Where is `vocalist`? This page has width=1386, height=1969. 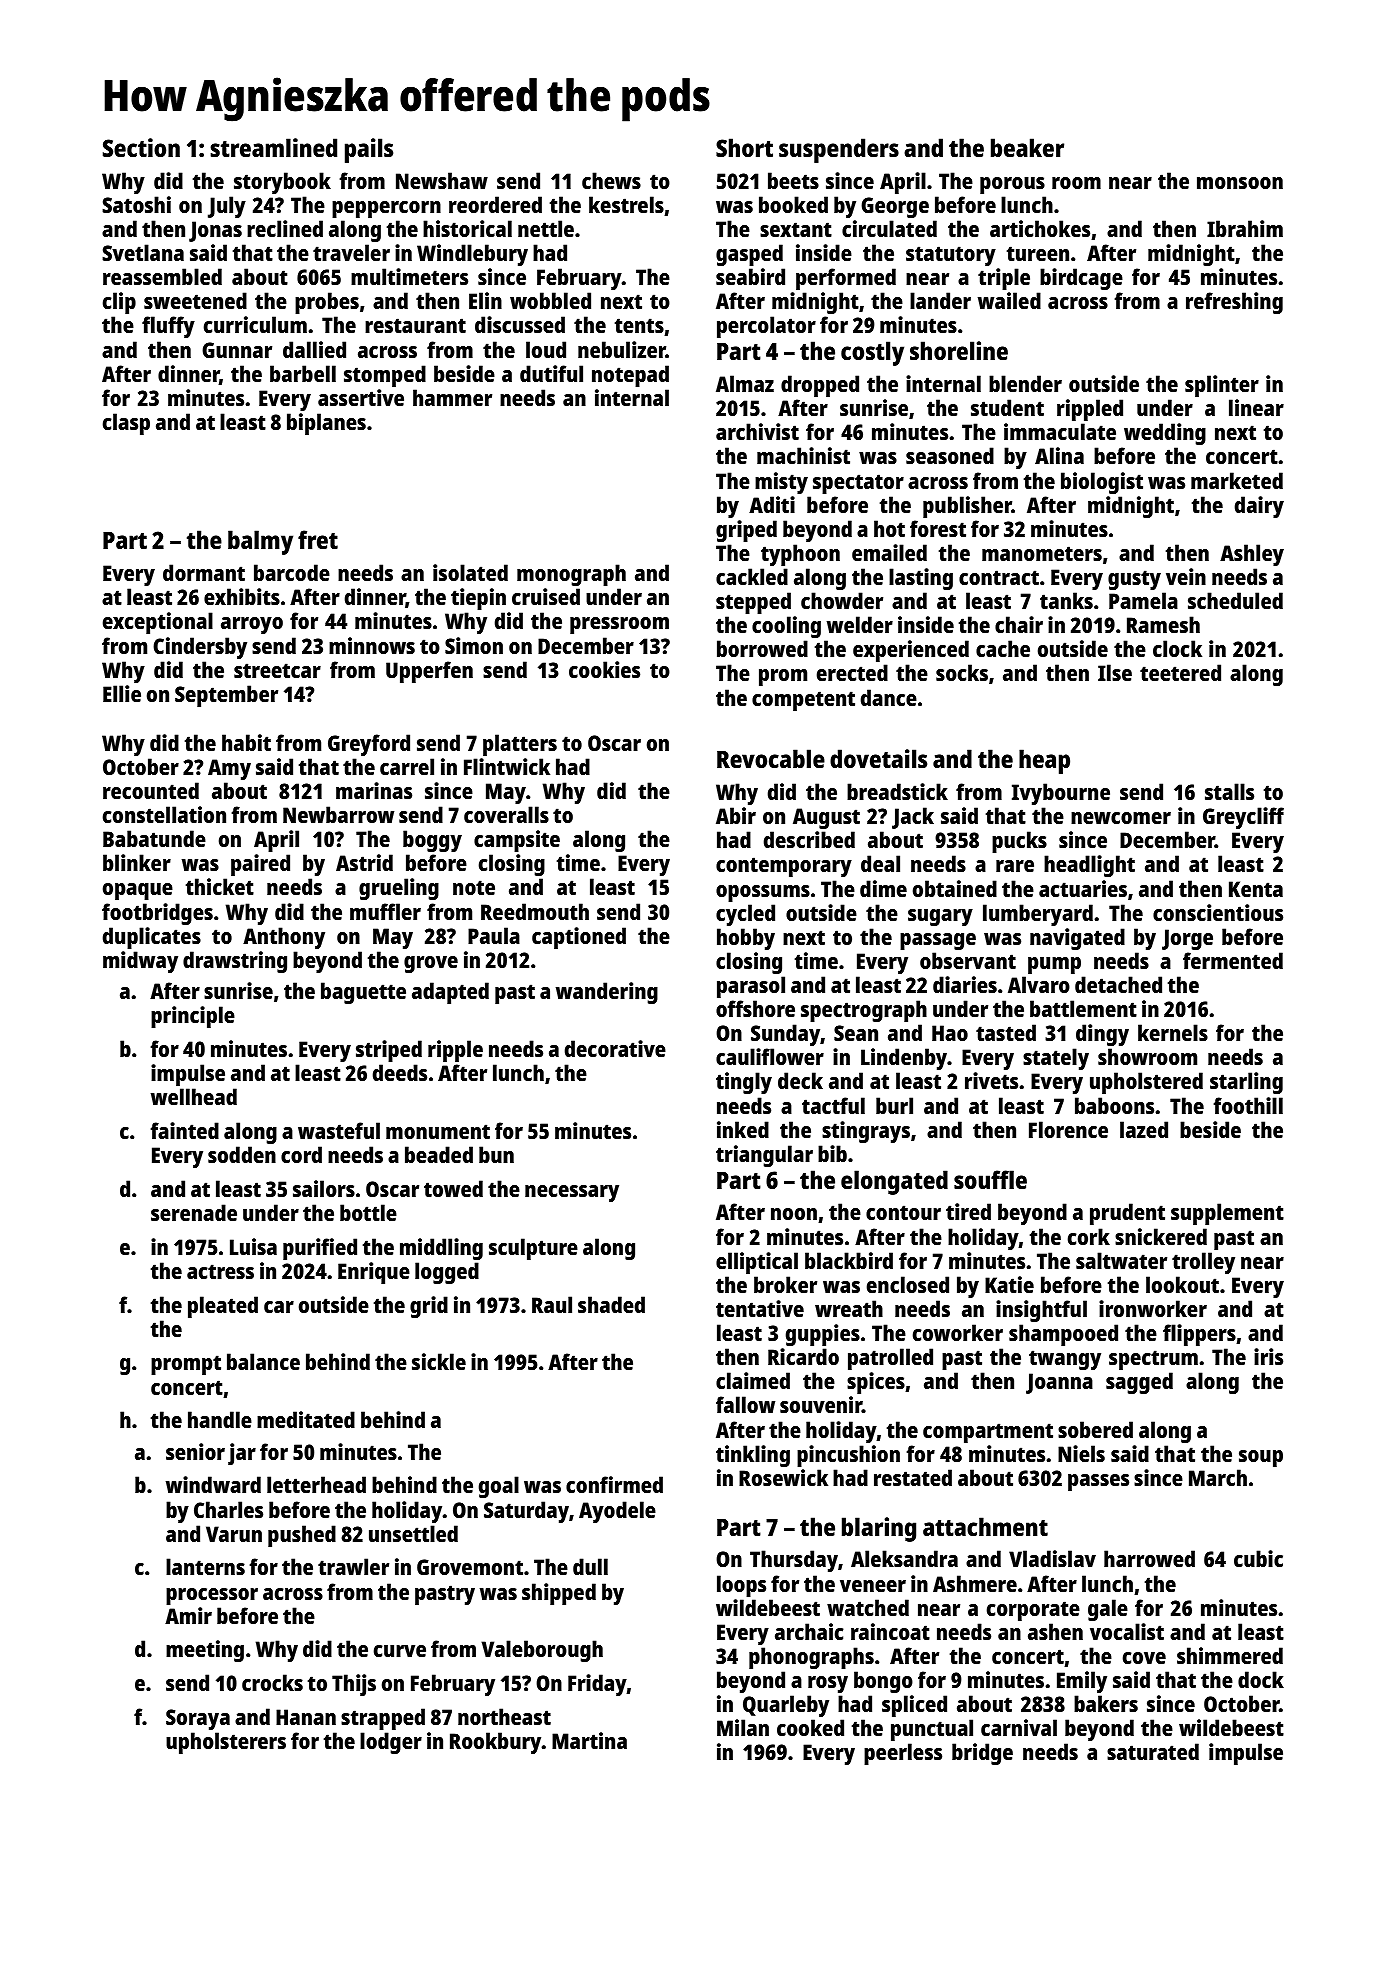
vocalist is located at coordinates (1127, 1631).
